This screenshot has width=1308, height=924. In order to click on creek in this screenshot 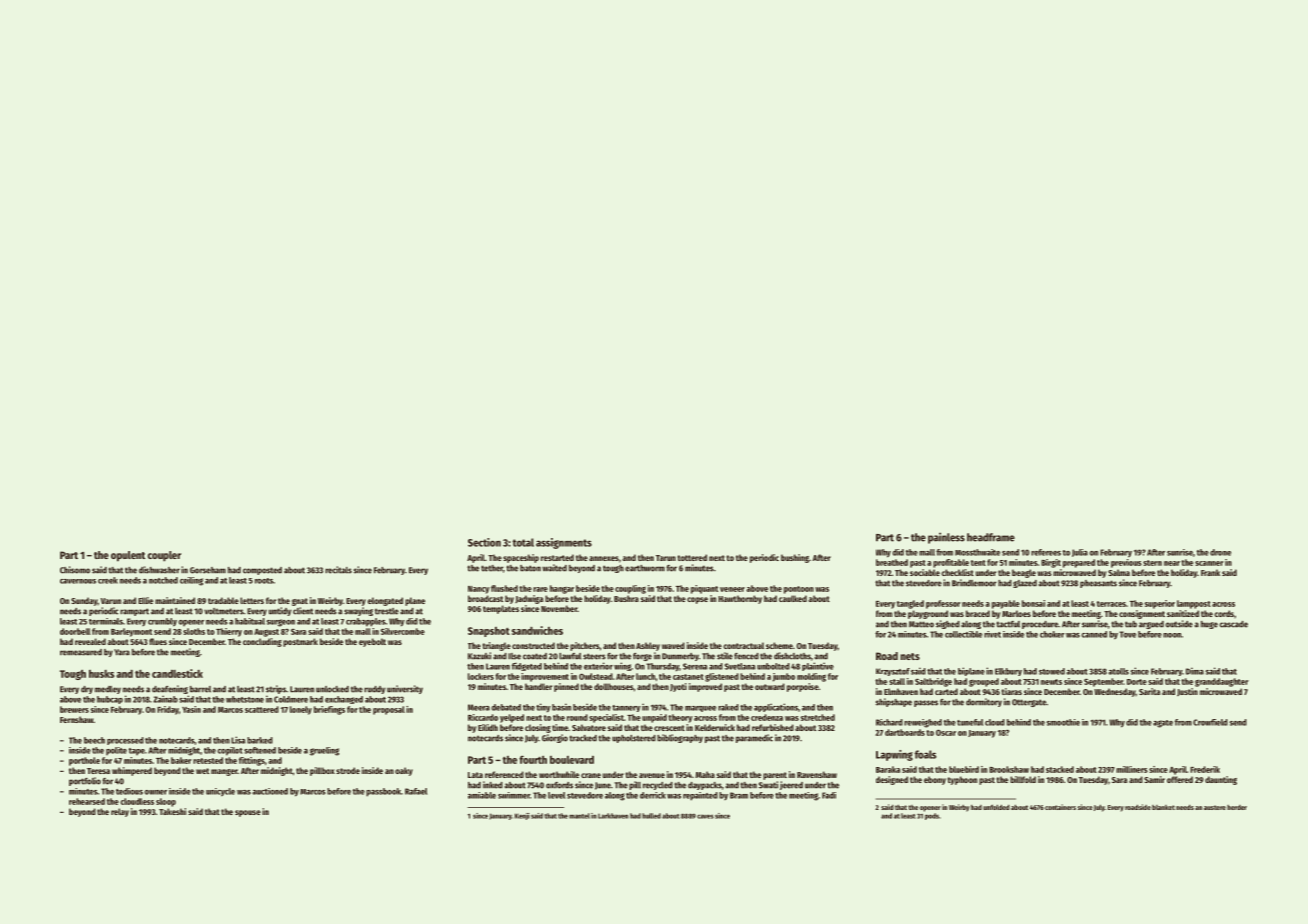, I will do `click(108, 580)`.
